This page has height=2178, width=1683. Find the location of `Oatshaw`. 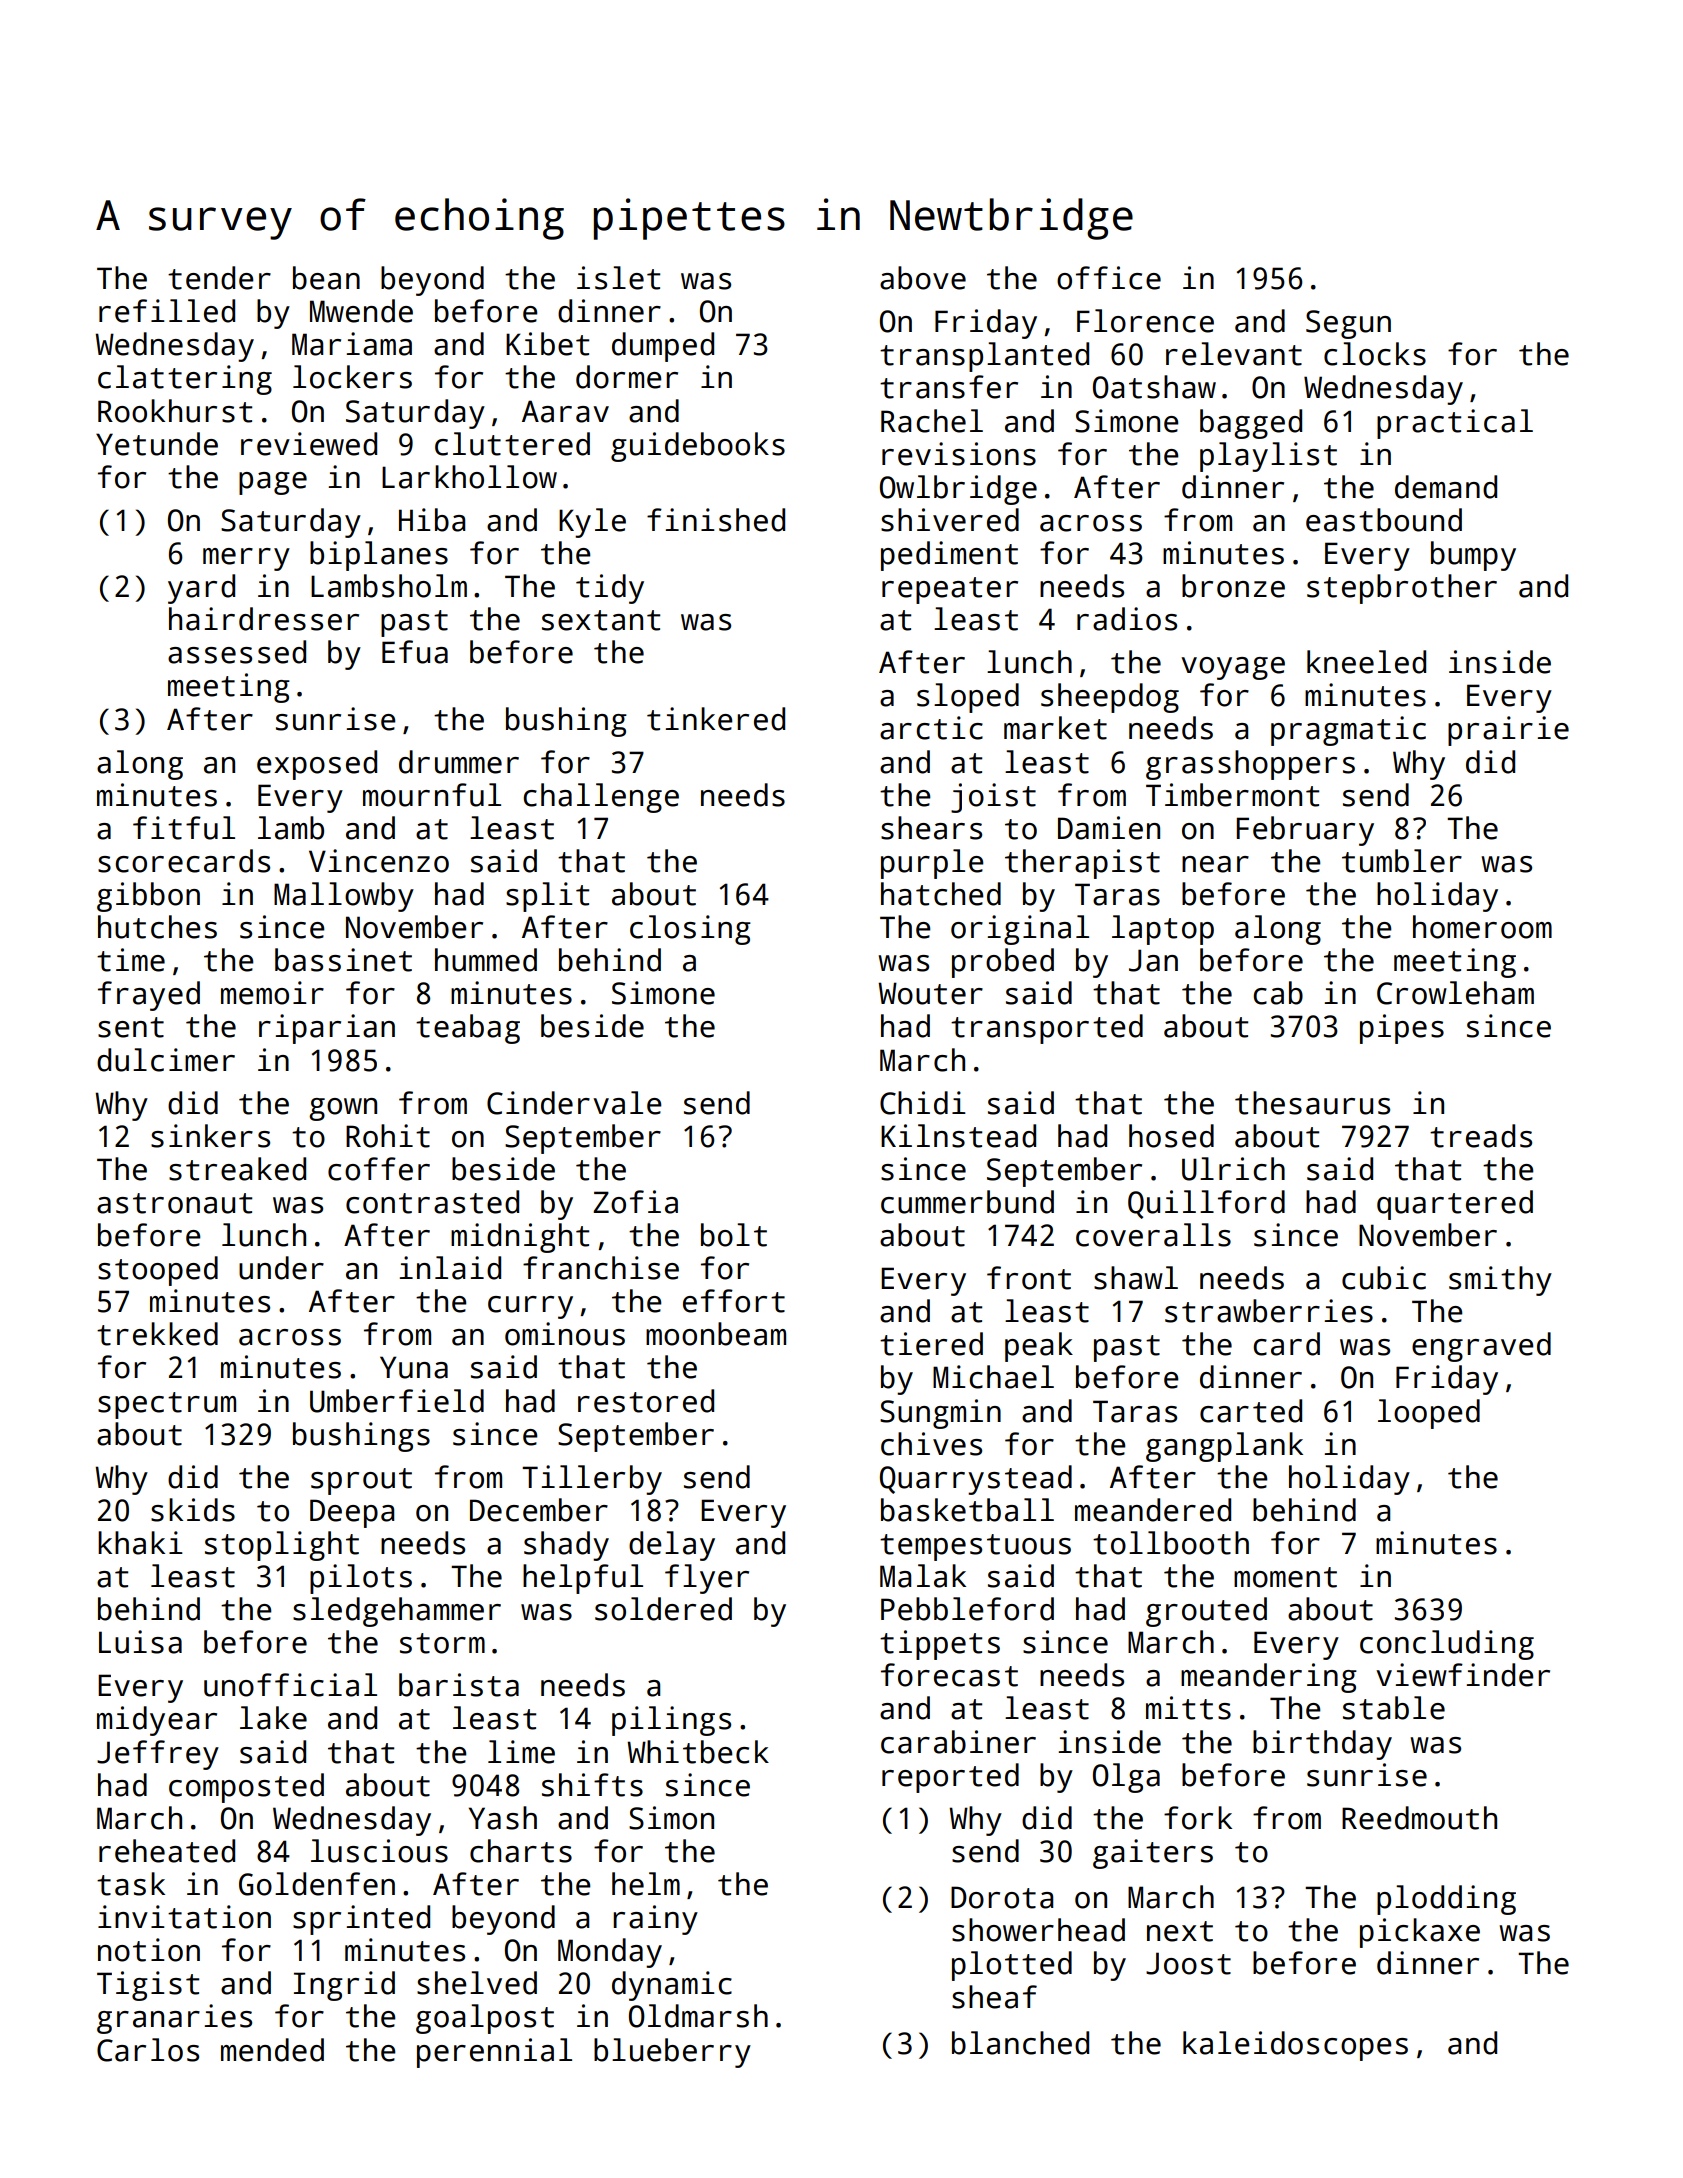

Oatshaw is located at coordinates (1154, 387).
